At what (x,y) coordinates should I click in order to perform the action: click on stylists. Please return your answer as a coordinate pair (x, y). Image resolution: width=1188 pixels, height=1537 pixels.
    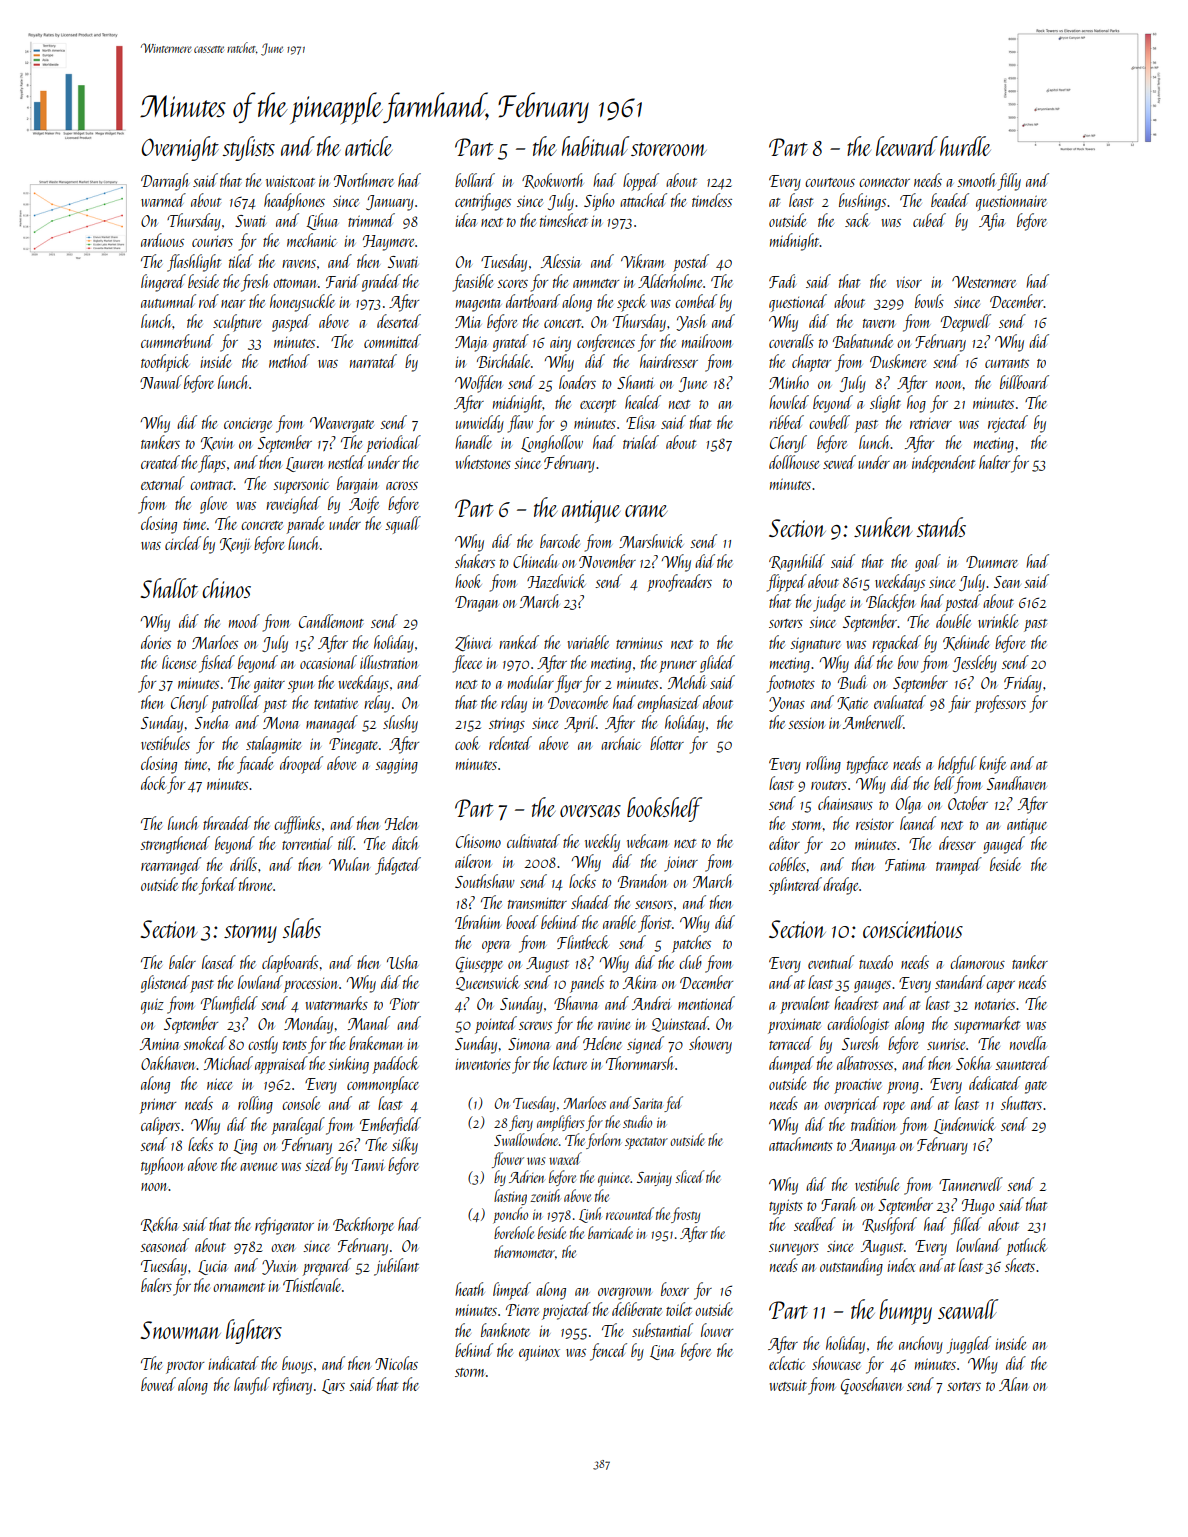
    Looking at the image, I should click on (248, 148).
